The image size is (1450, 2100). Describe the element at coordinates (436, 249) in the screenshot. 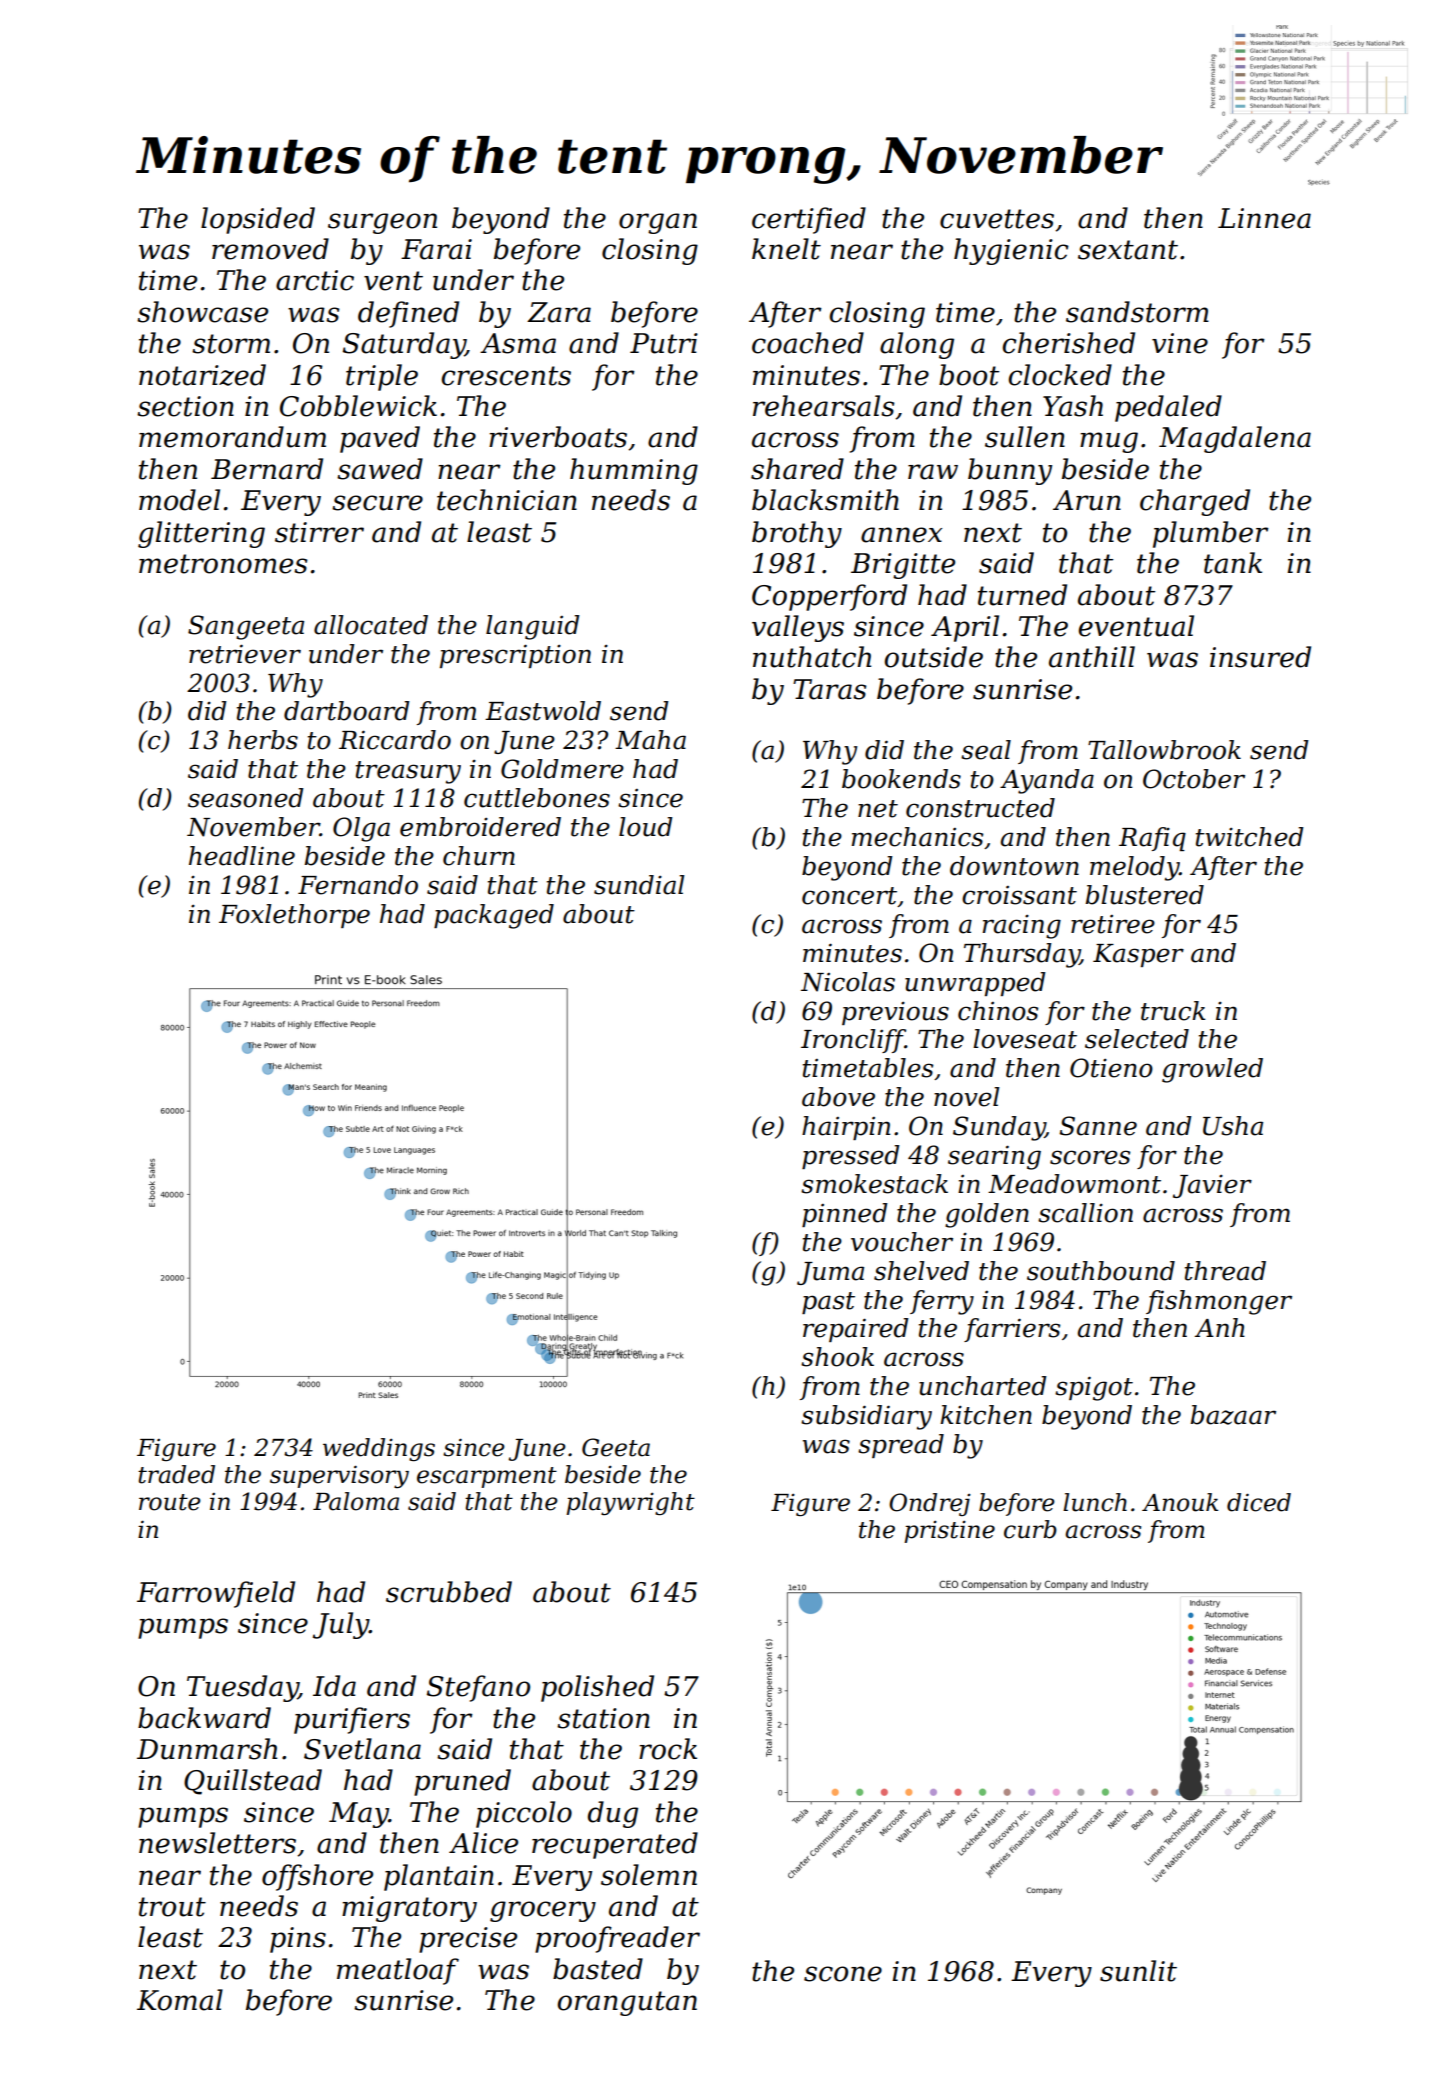

I see `Farai` at that location.
